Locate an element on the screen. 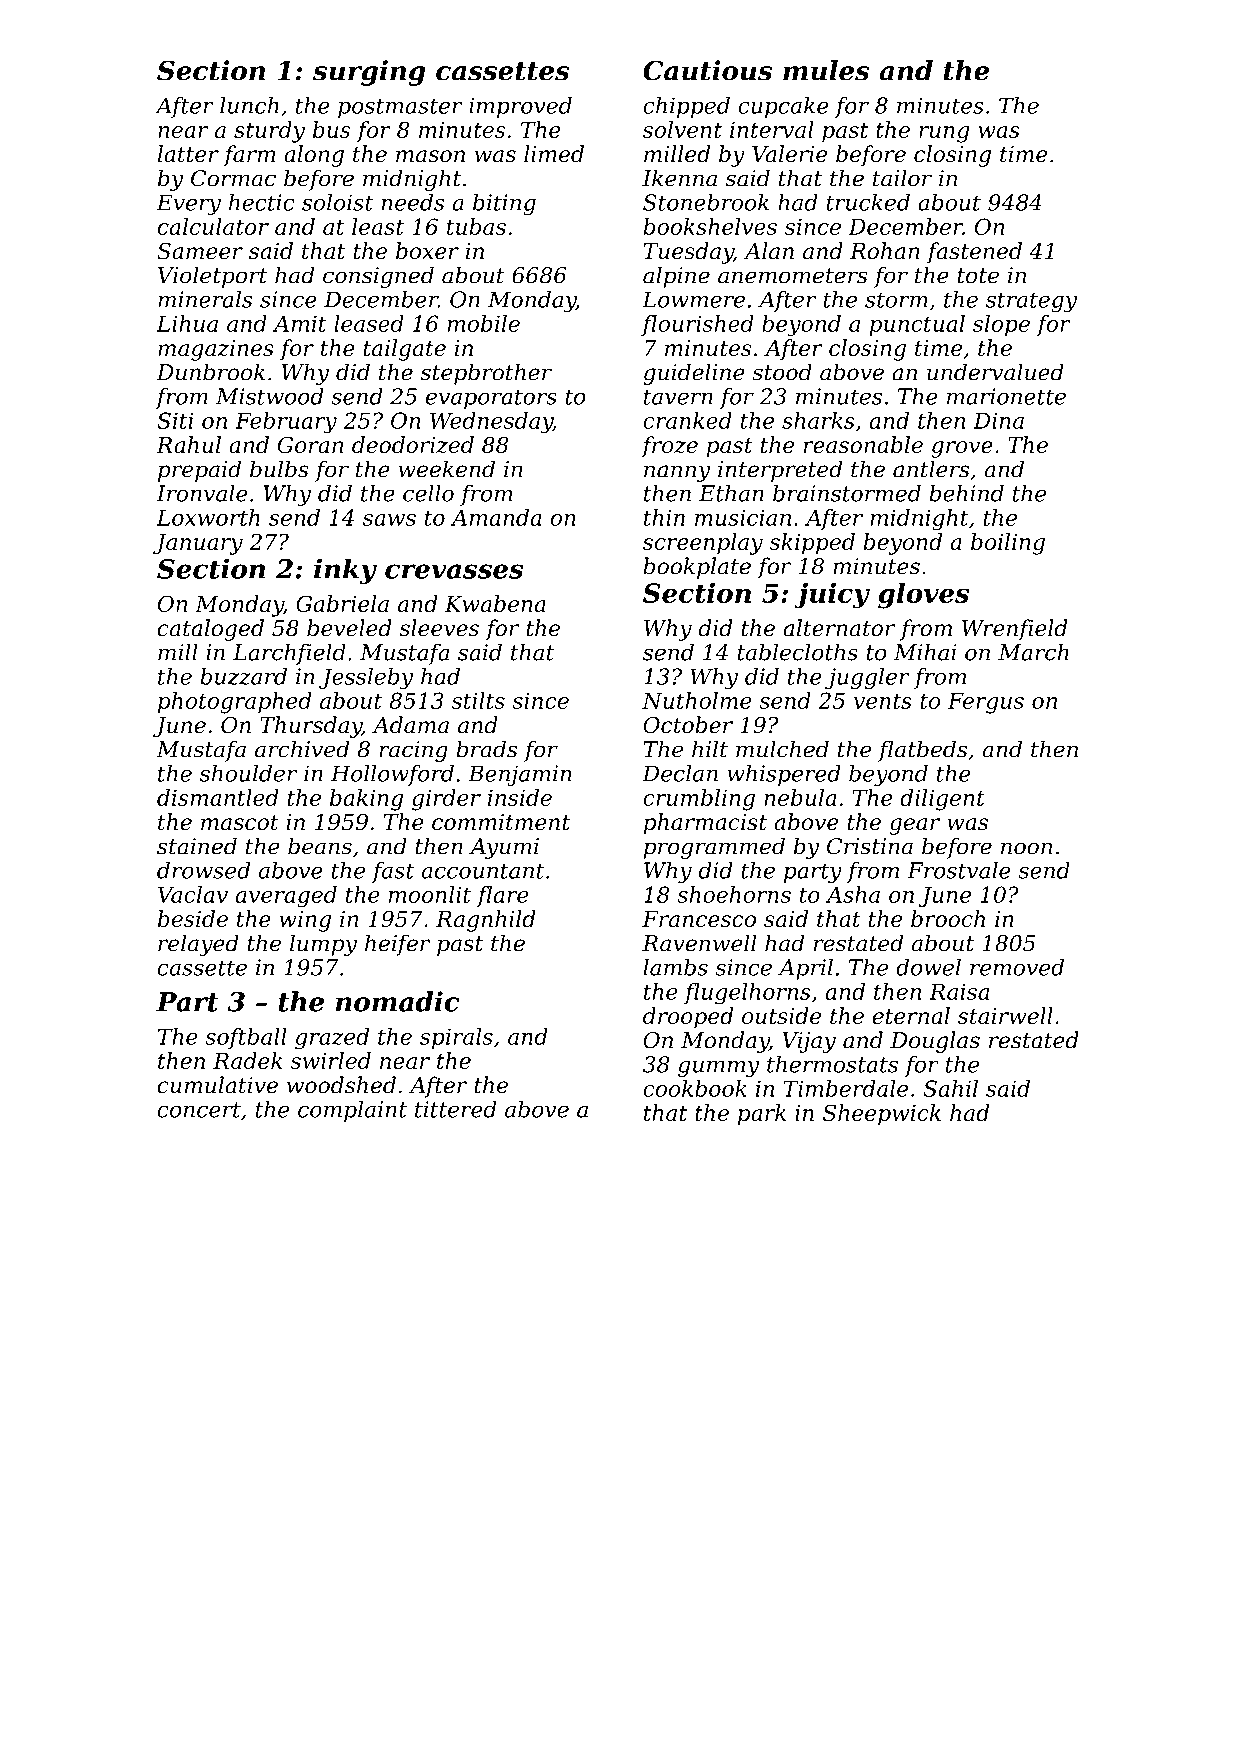 Image resolution: width=1238 pixels, height=1751 pixels. Rohan is located at coordinates (885, 250).
